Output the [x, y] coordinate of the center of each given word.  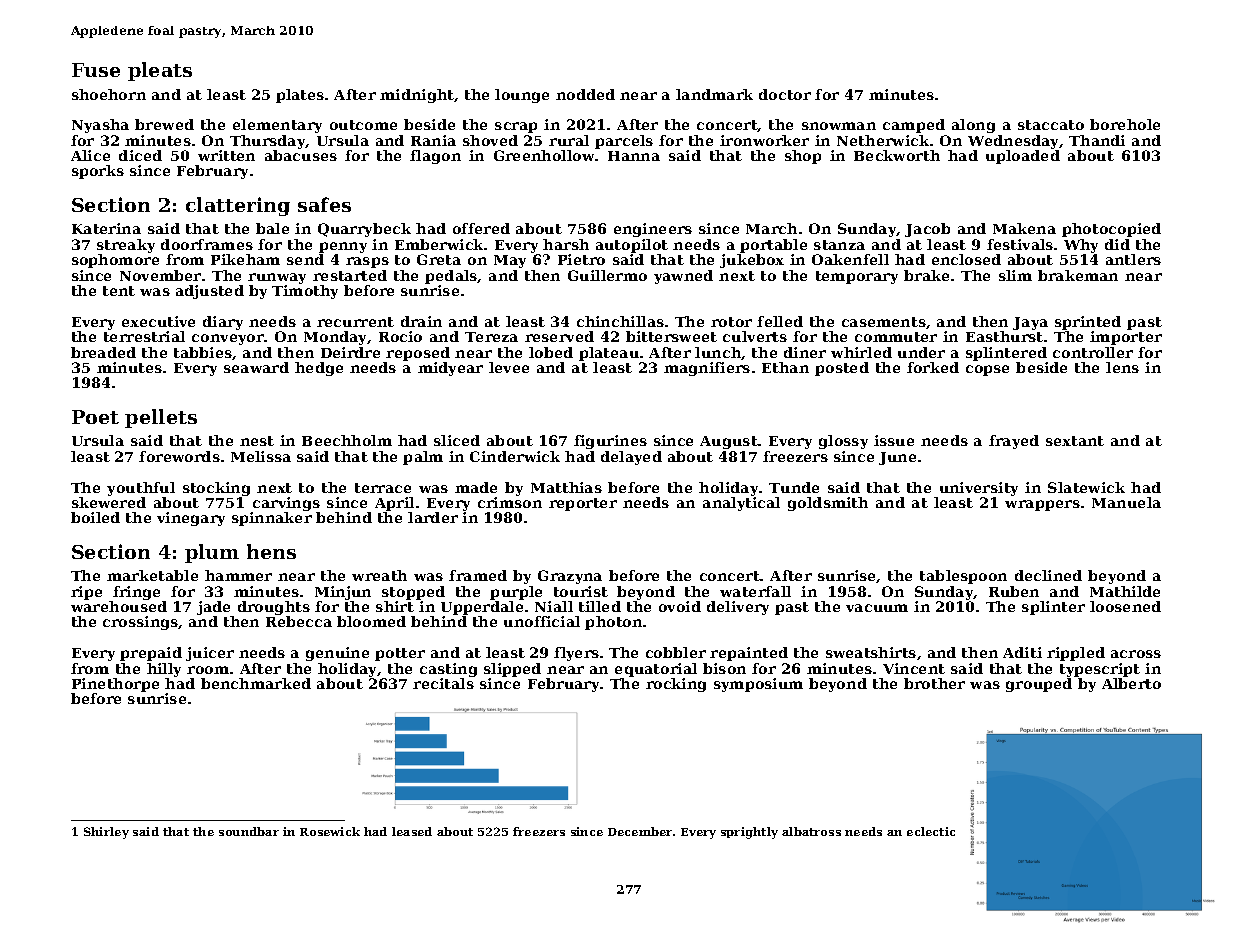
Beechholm [347, 440]
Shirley [106, 833]
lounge [522, 96]
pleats [160, 71]
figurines [610, 442]
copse [987, 370]
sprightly [749, 833]
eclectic [931, 831]
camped [914, 126]
